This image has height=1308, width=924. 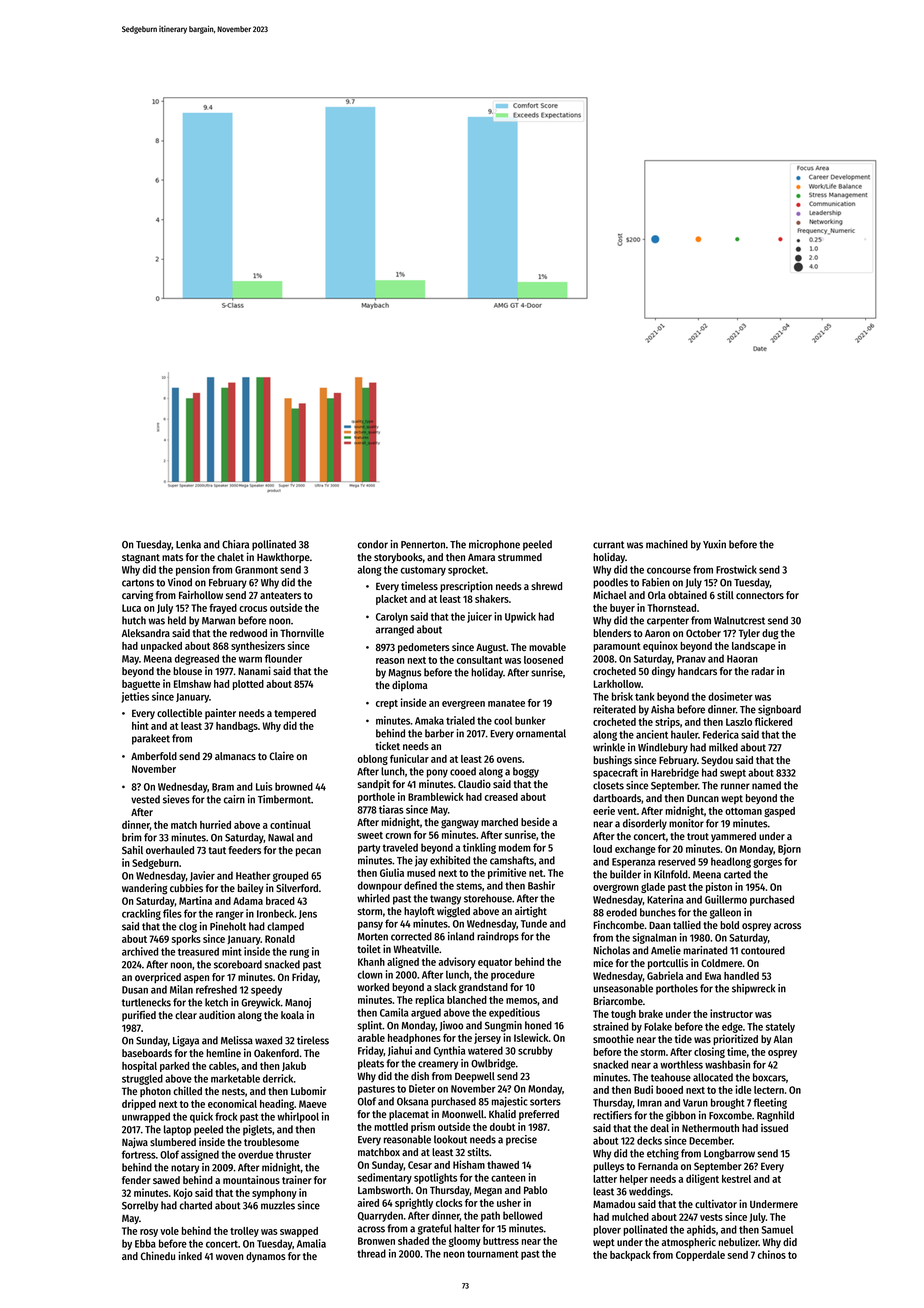 What do you see at coordinates (234, 799) in the image?
I see `cairn` at bounding box center [234, 799].
